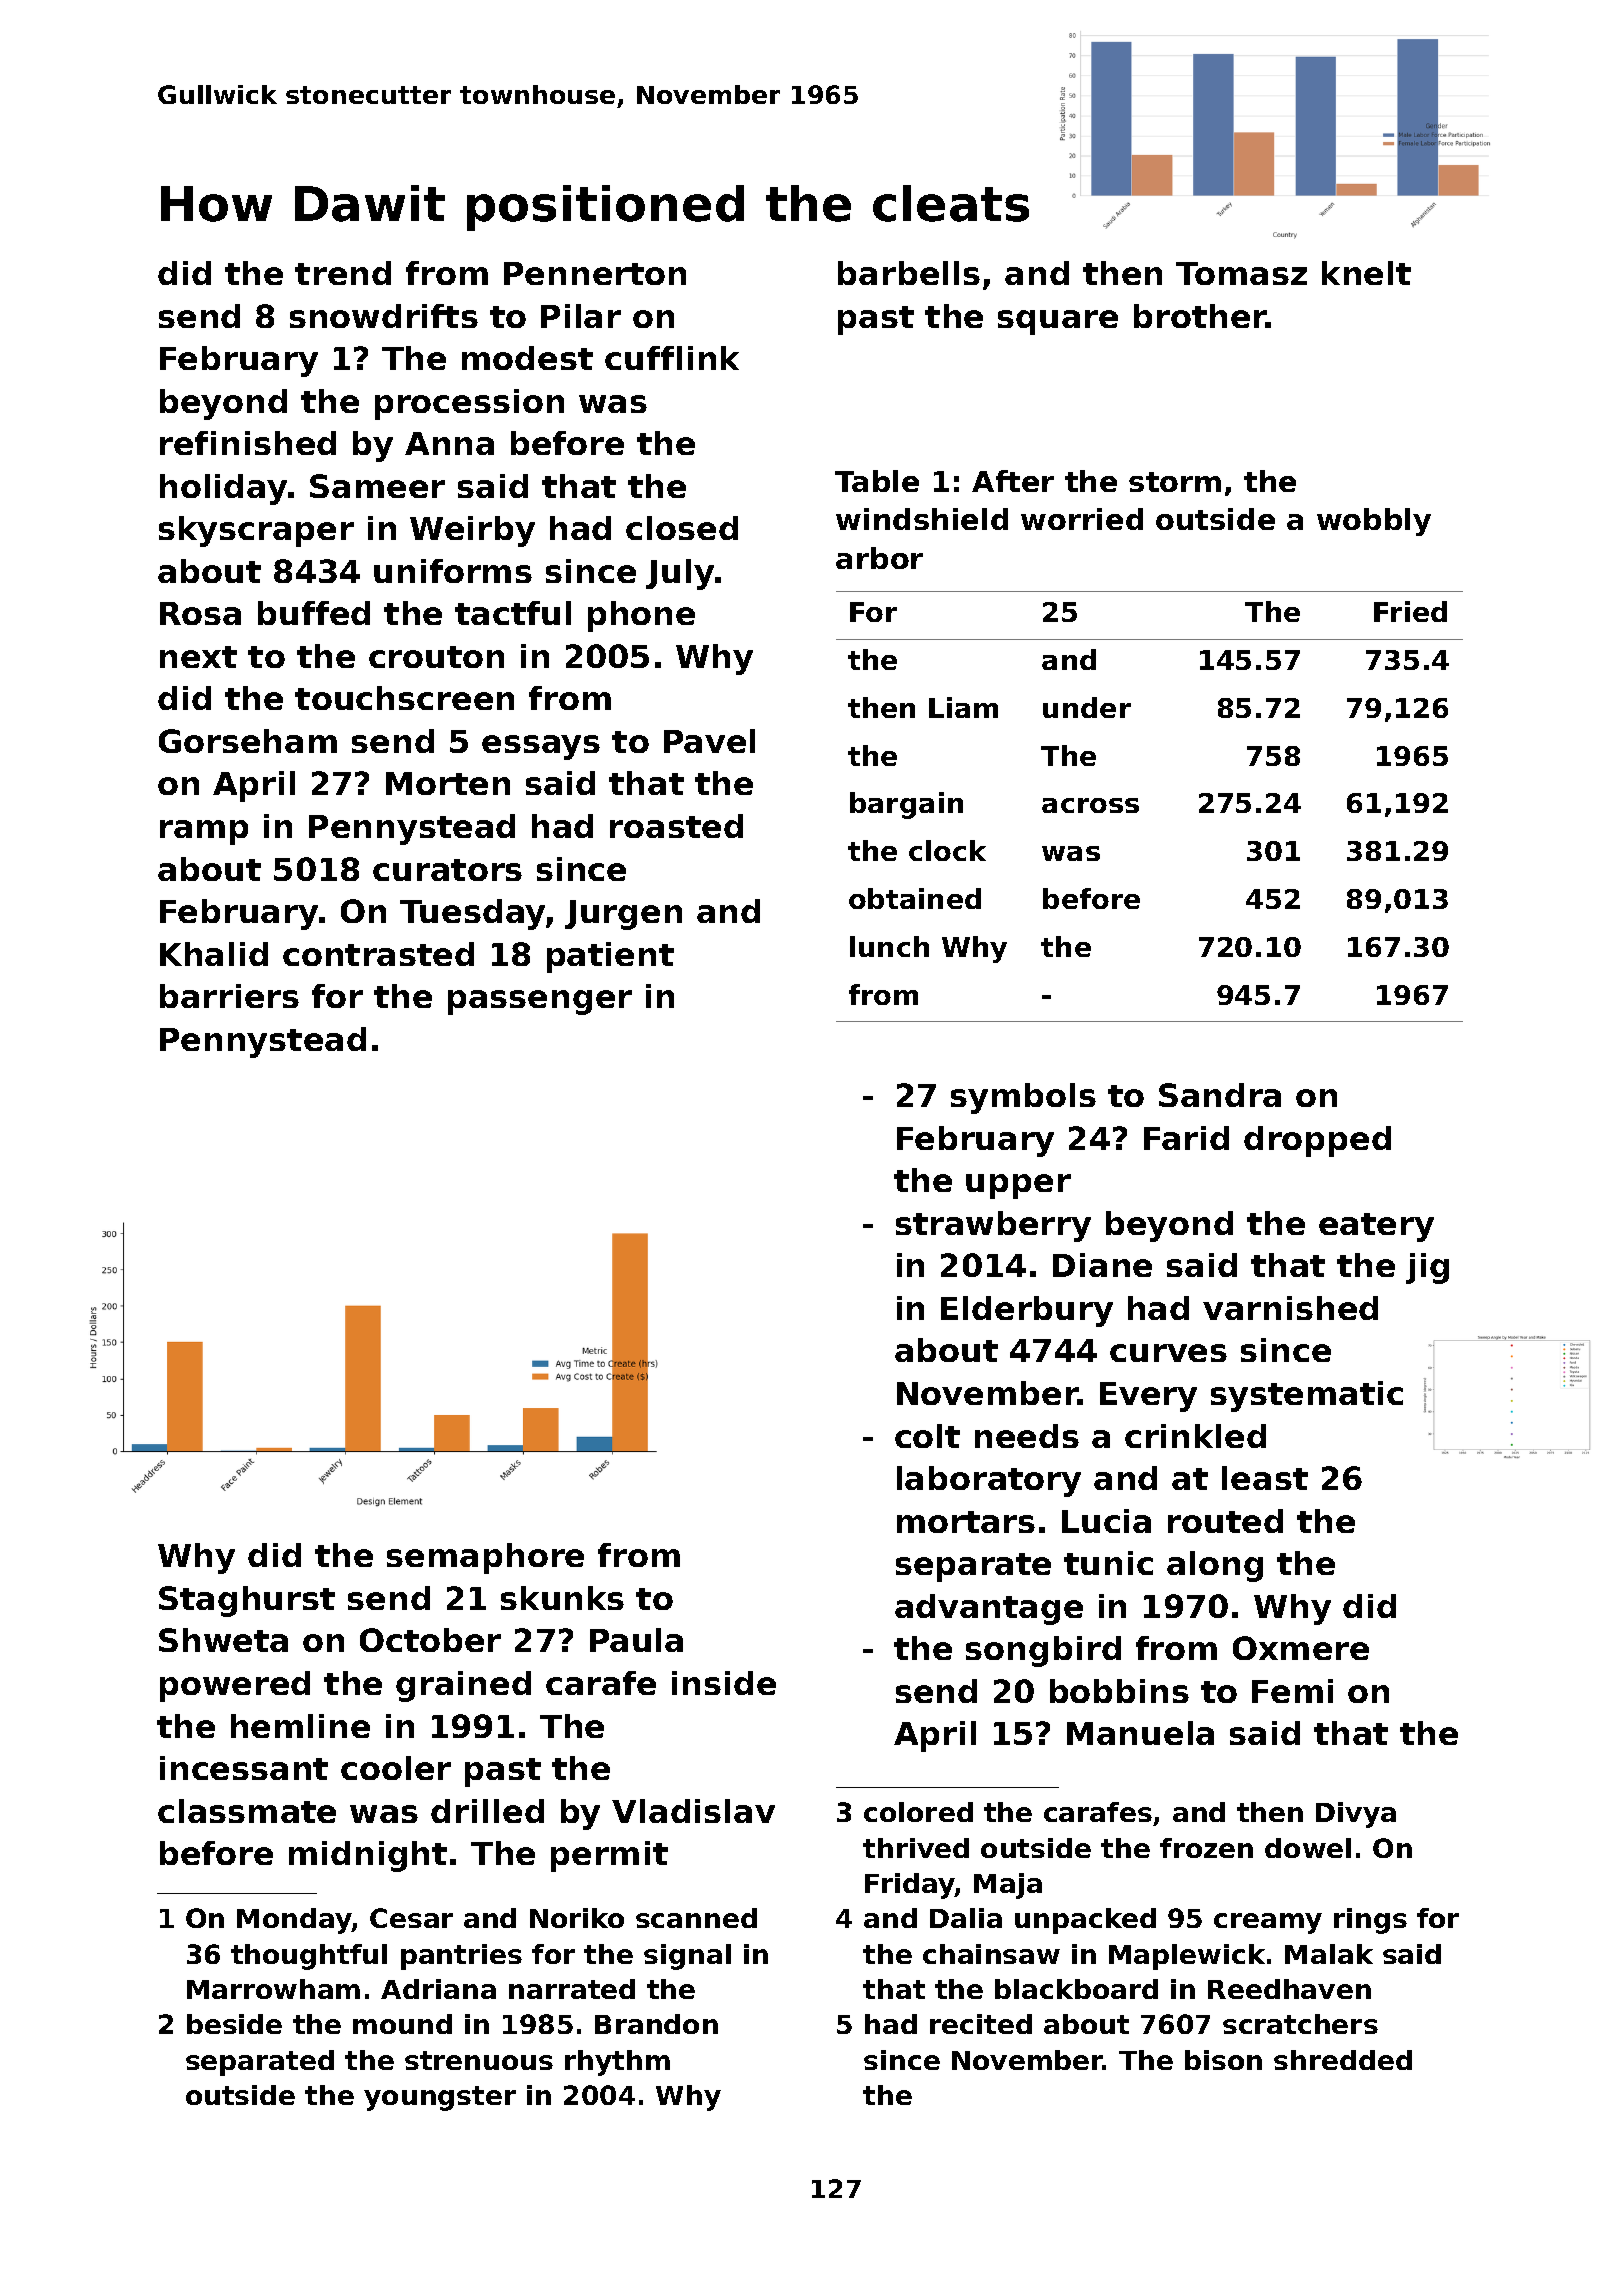 The width and height of the image is (1620, 2292). What do you see at coordinates (1175, 482) in the image?
I see `storm` at bounding box center [1175, 482].
